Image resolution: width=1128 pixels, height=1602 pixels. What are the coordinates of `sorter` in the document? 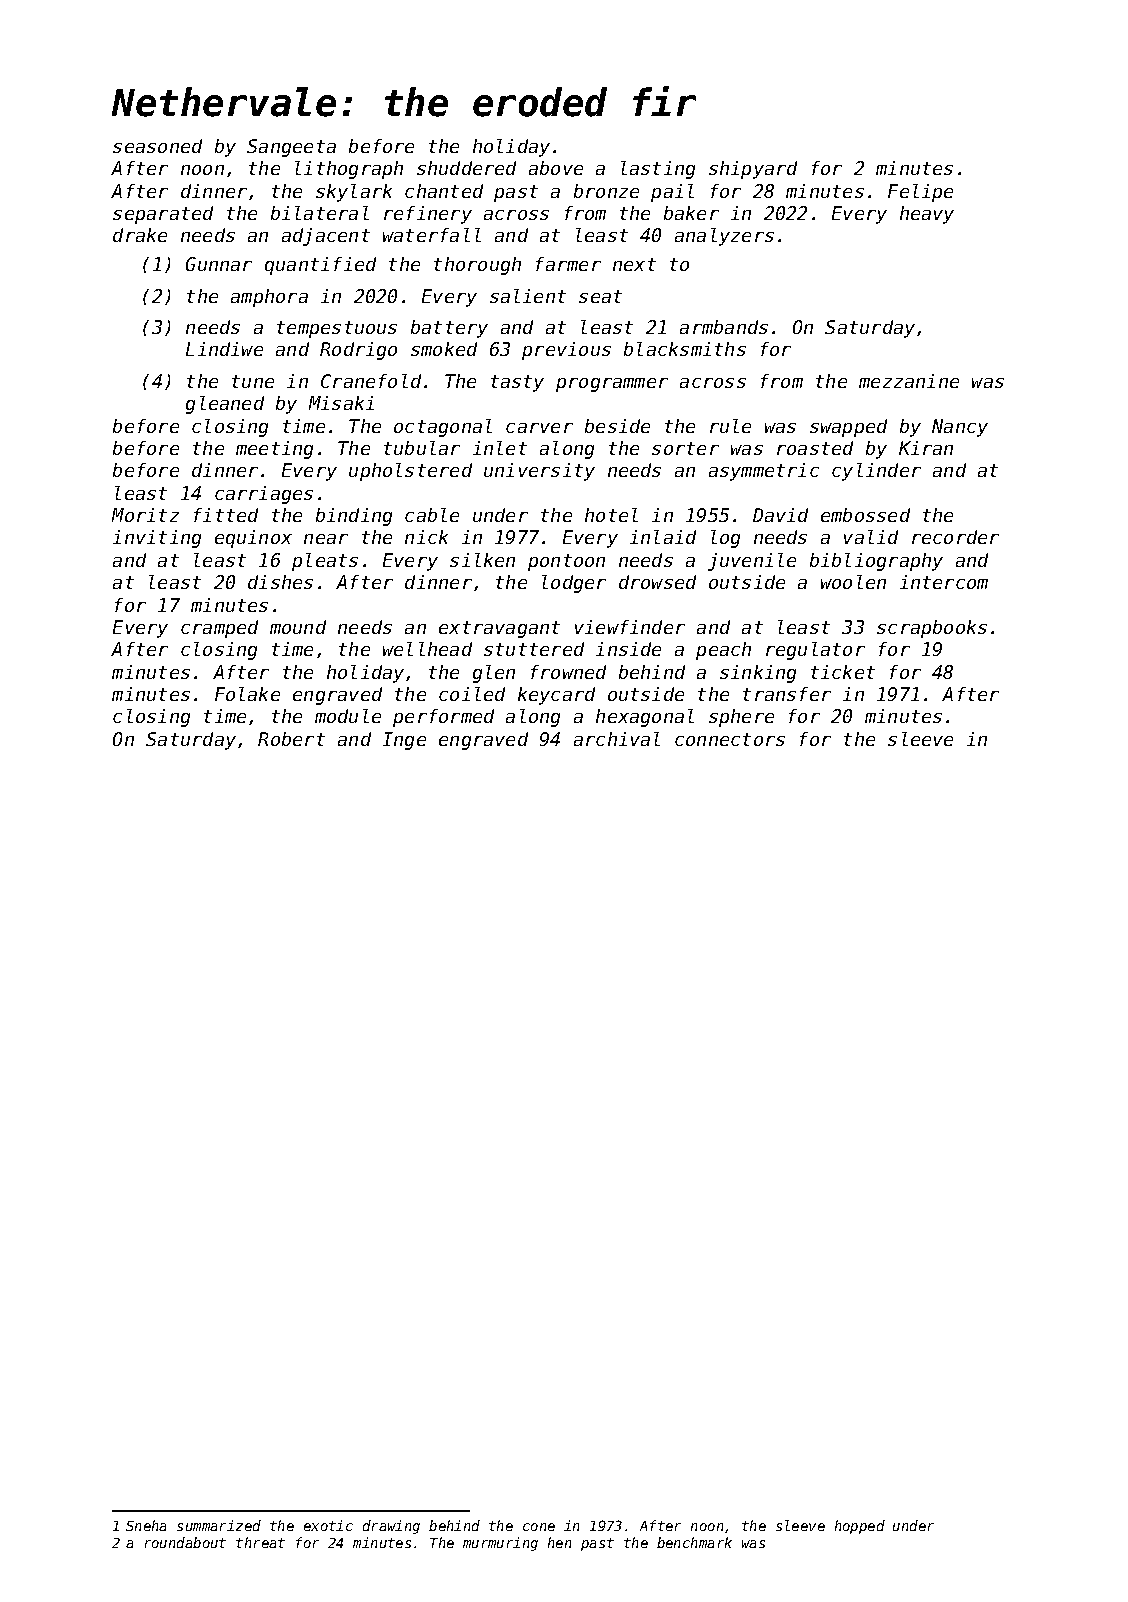 It's located at (685, 448).
